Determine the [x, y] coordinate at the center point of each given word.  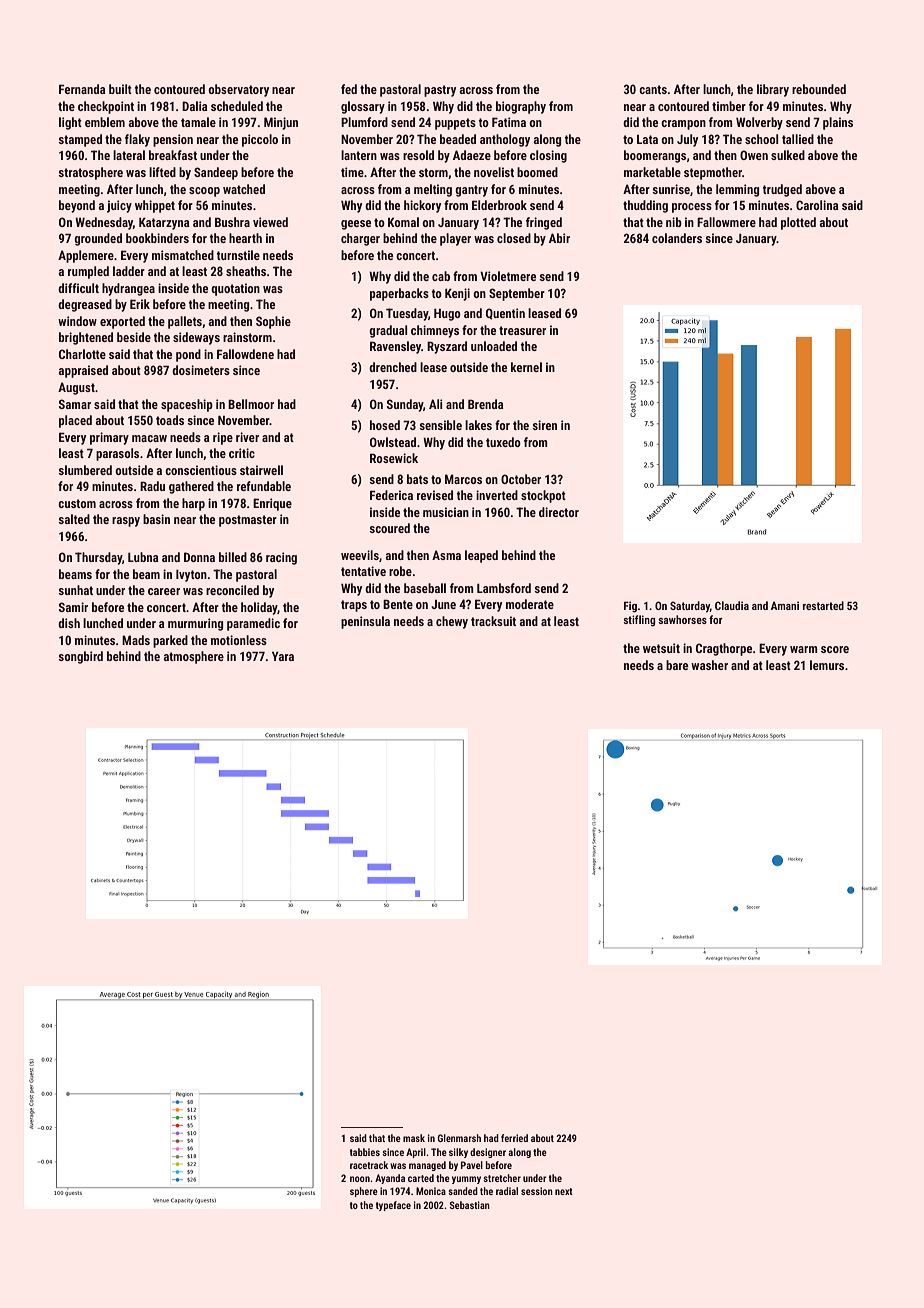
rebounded [819, 89]
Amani [785, 605]
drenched [393, 367]
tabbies [365, 1152]
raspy [126, 522]
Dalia [195, 106]
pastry [440, 91]
